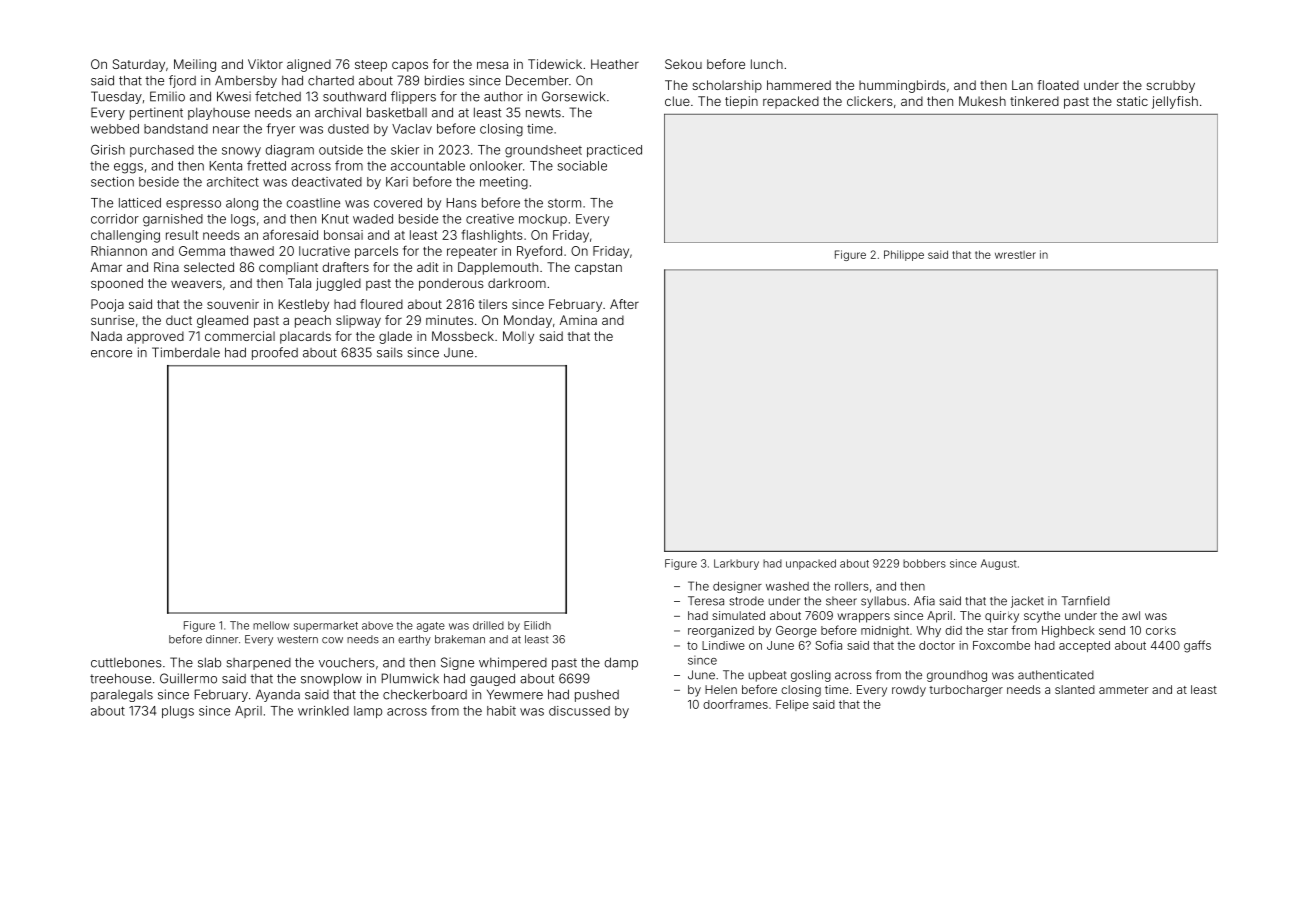 This page has height=924, width=1308. I want to click on jellyfish, so click(1175, 102).
